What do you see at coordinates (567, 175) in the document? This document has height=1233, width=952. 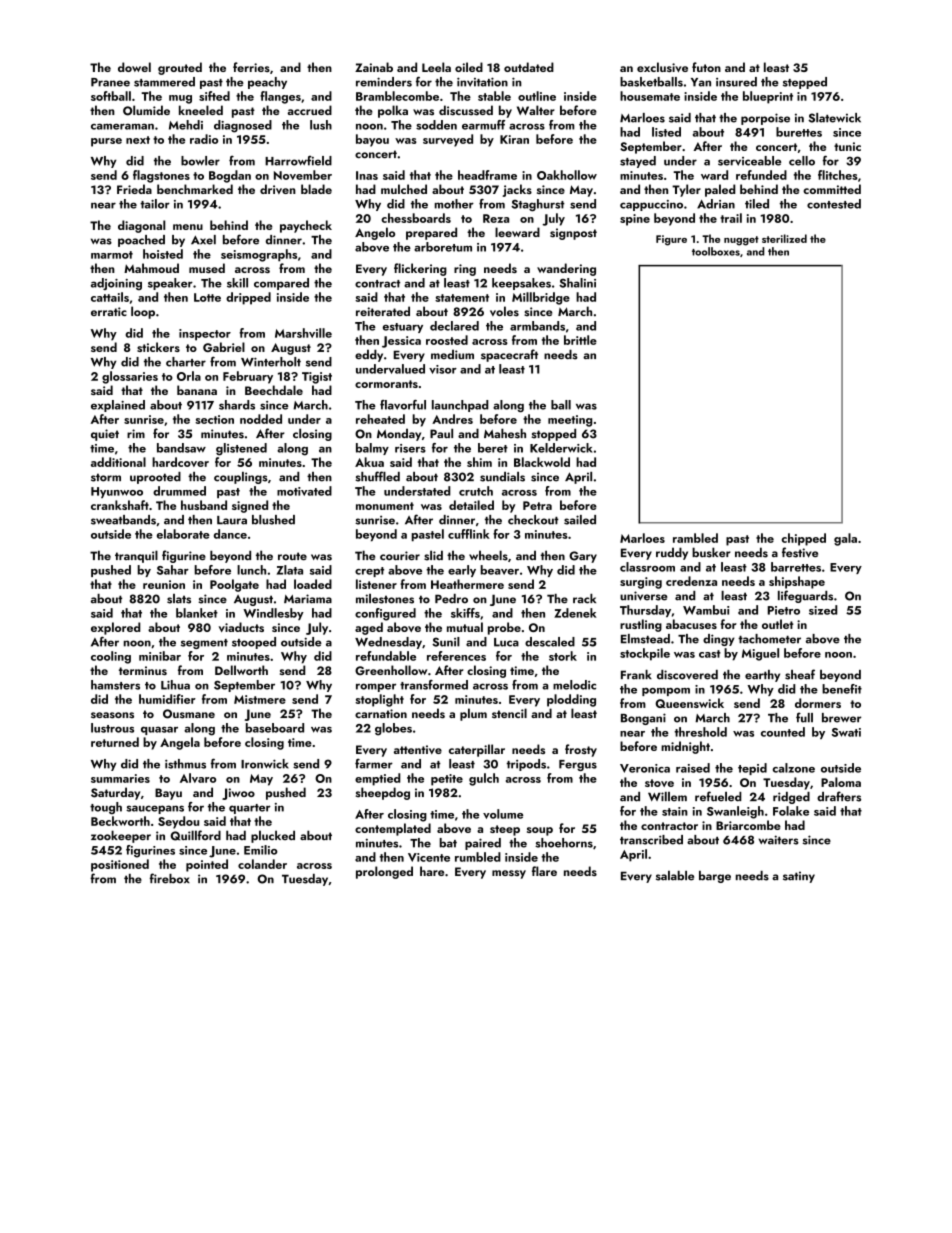 I see `Oakhollow` at bounding box center [567, 175].
